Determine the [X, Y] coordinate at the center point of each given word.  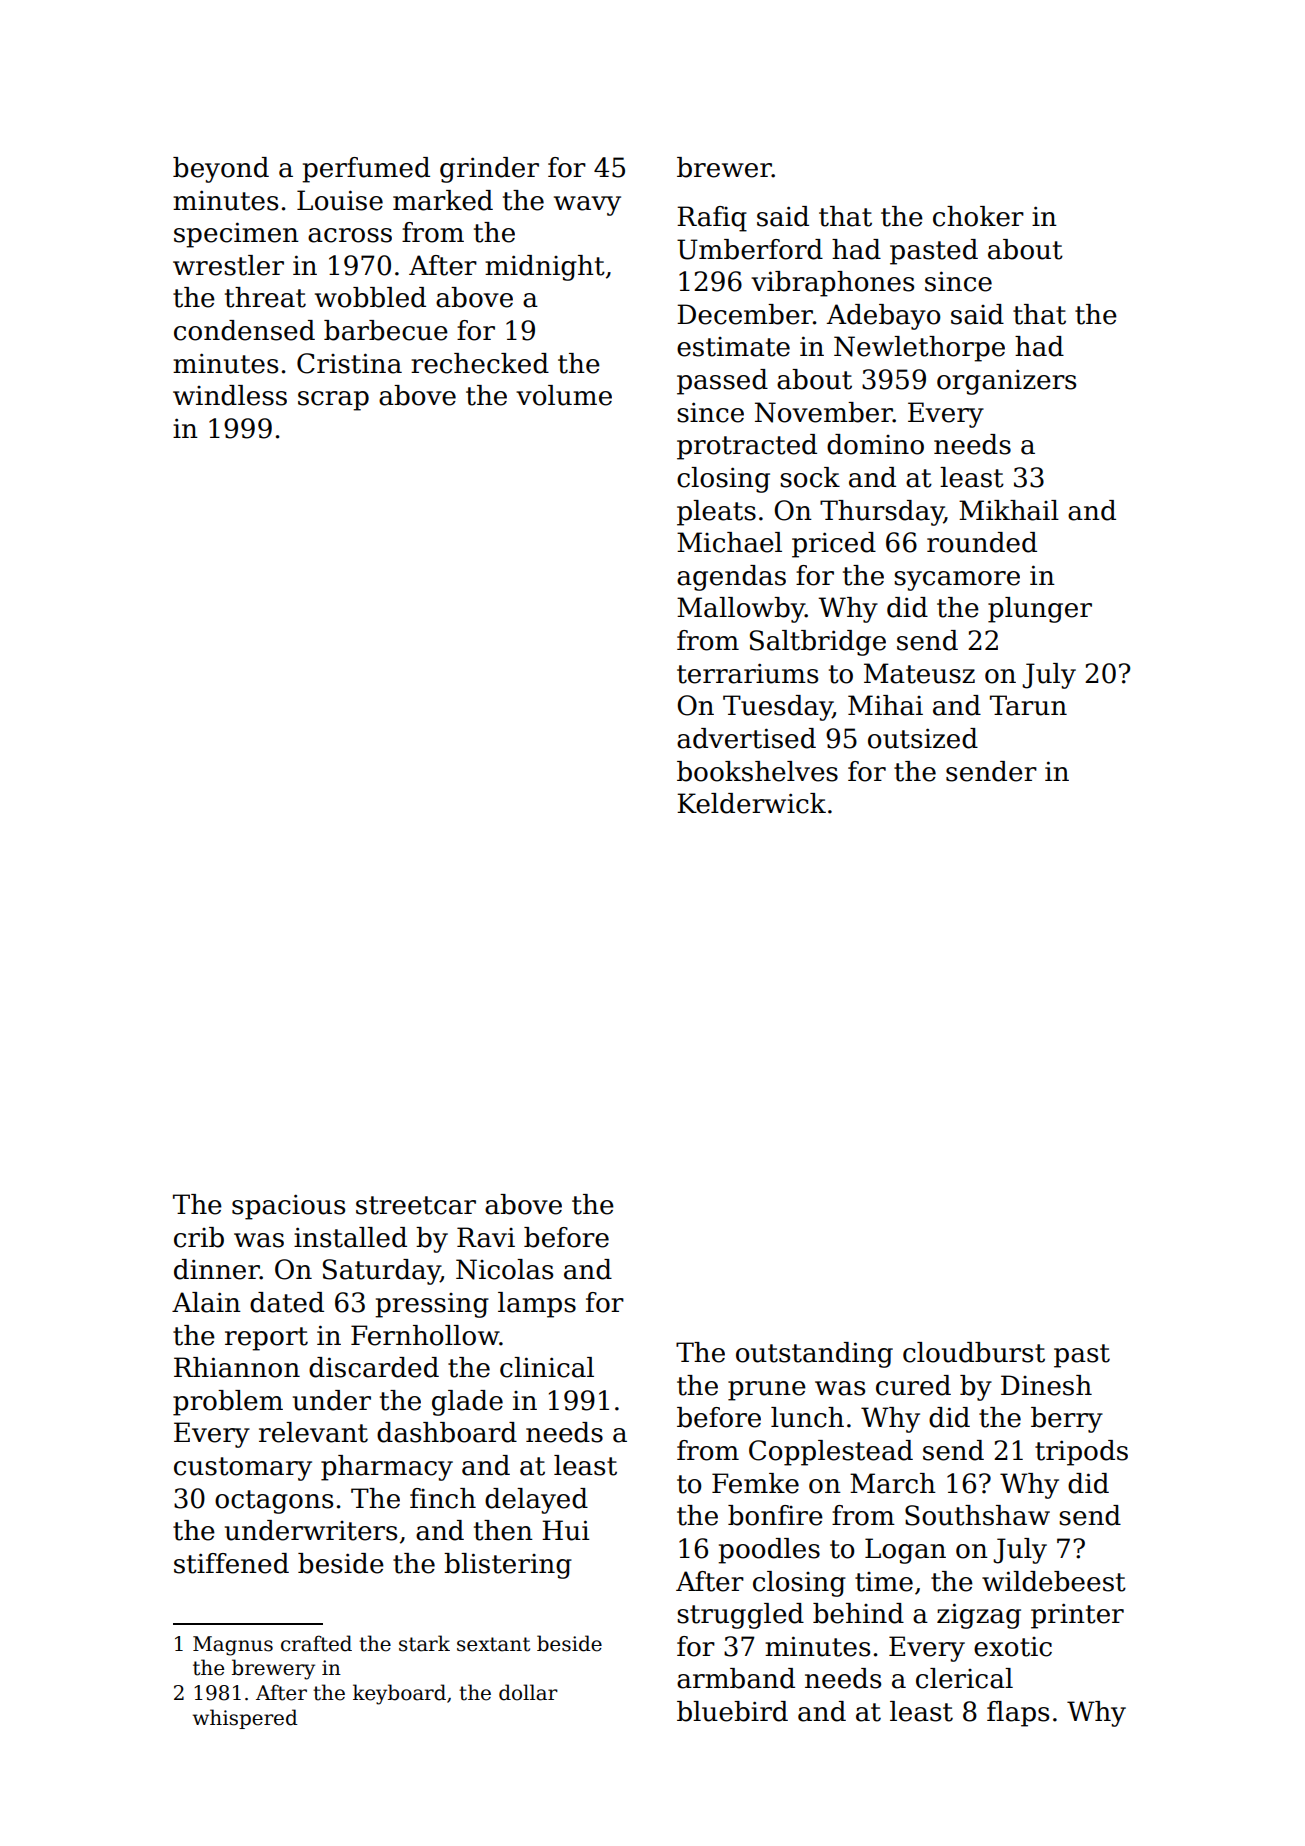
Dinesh [1046, 1385]
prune [767, 1391]
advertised [746, 738]
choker [978, 216]
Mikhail [1009, 510]
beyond [221, 170]
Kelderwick [751, 803]
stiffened [231, 1563]
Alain [206, 1302]
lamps [537, 1305]
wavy [587, 206]
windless [230, 395]
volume [564, 395]
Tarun [1028, 705]
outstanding [814, 1355]
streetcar [416, 1205]
